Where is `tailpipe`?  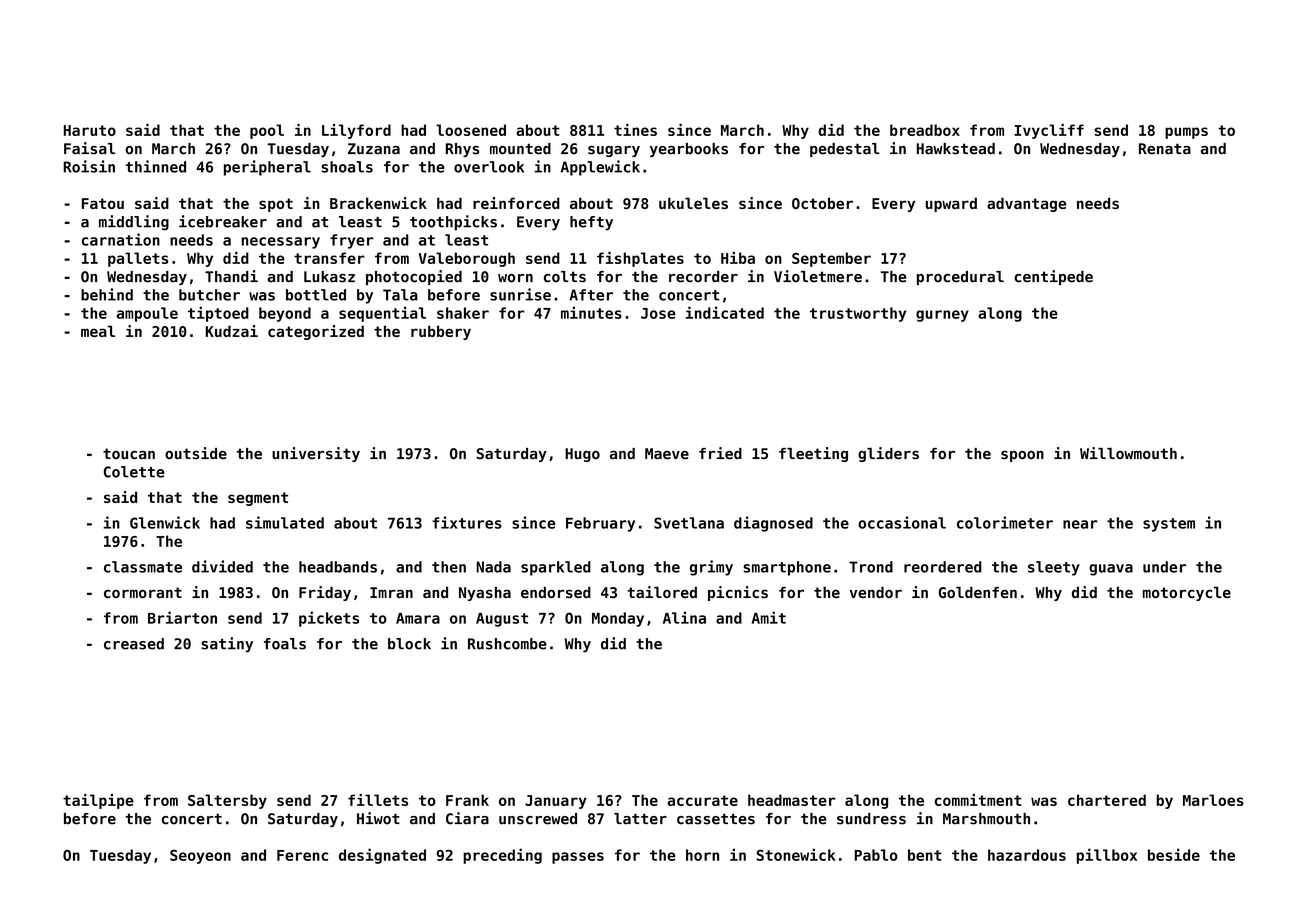
tailpipe is located at coordinates (98, 801).
